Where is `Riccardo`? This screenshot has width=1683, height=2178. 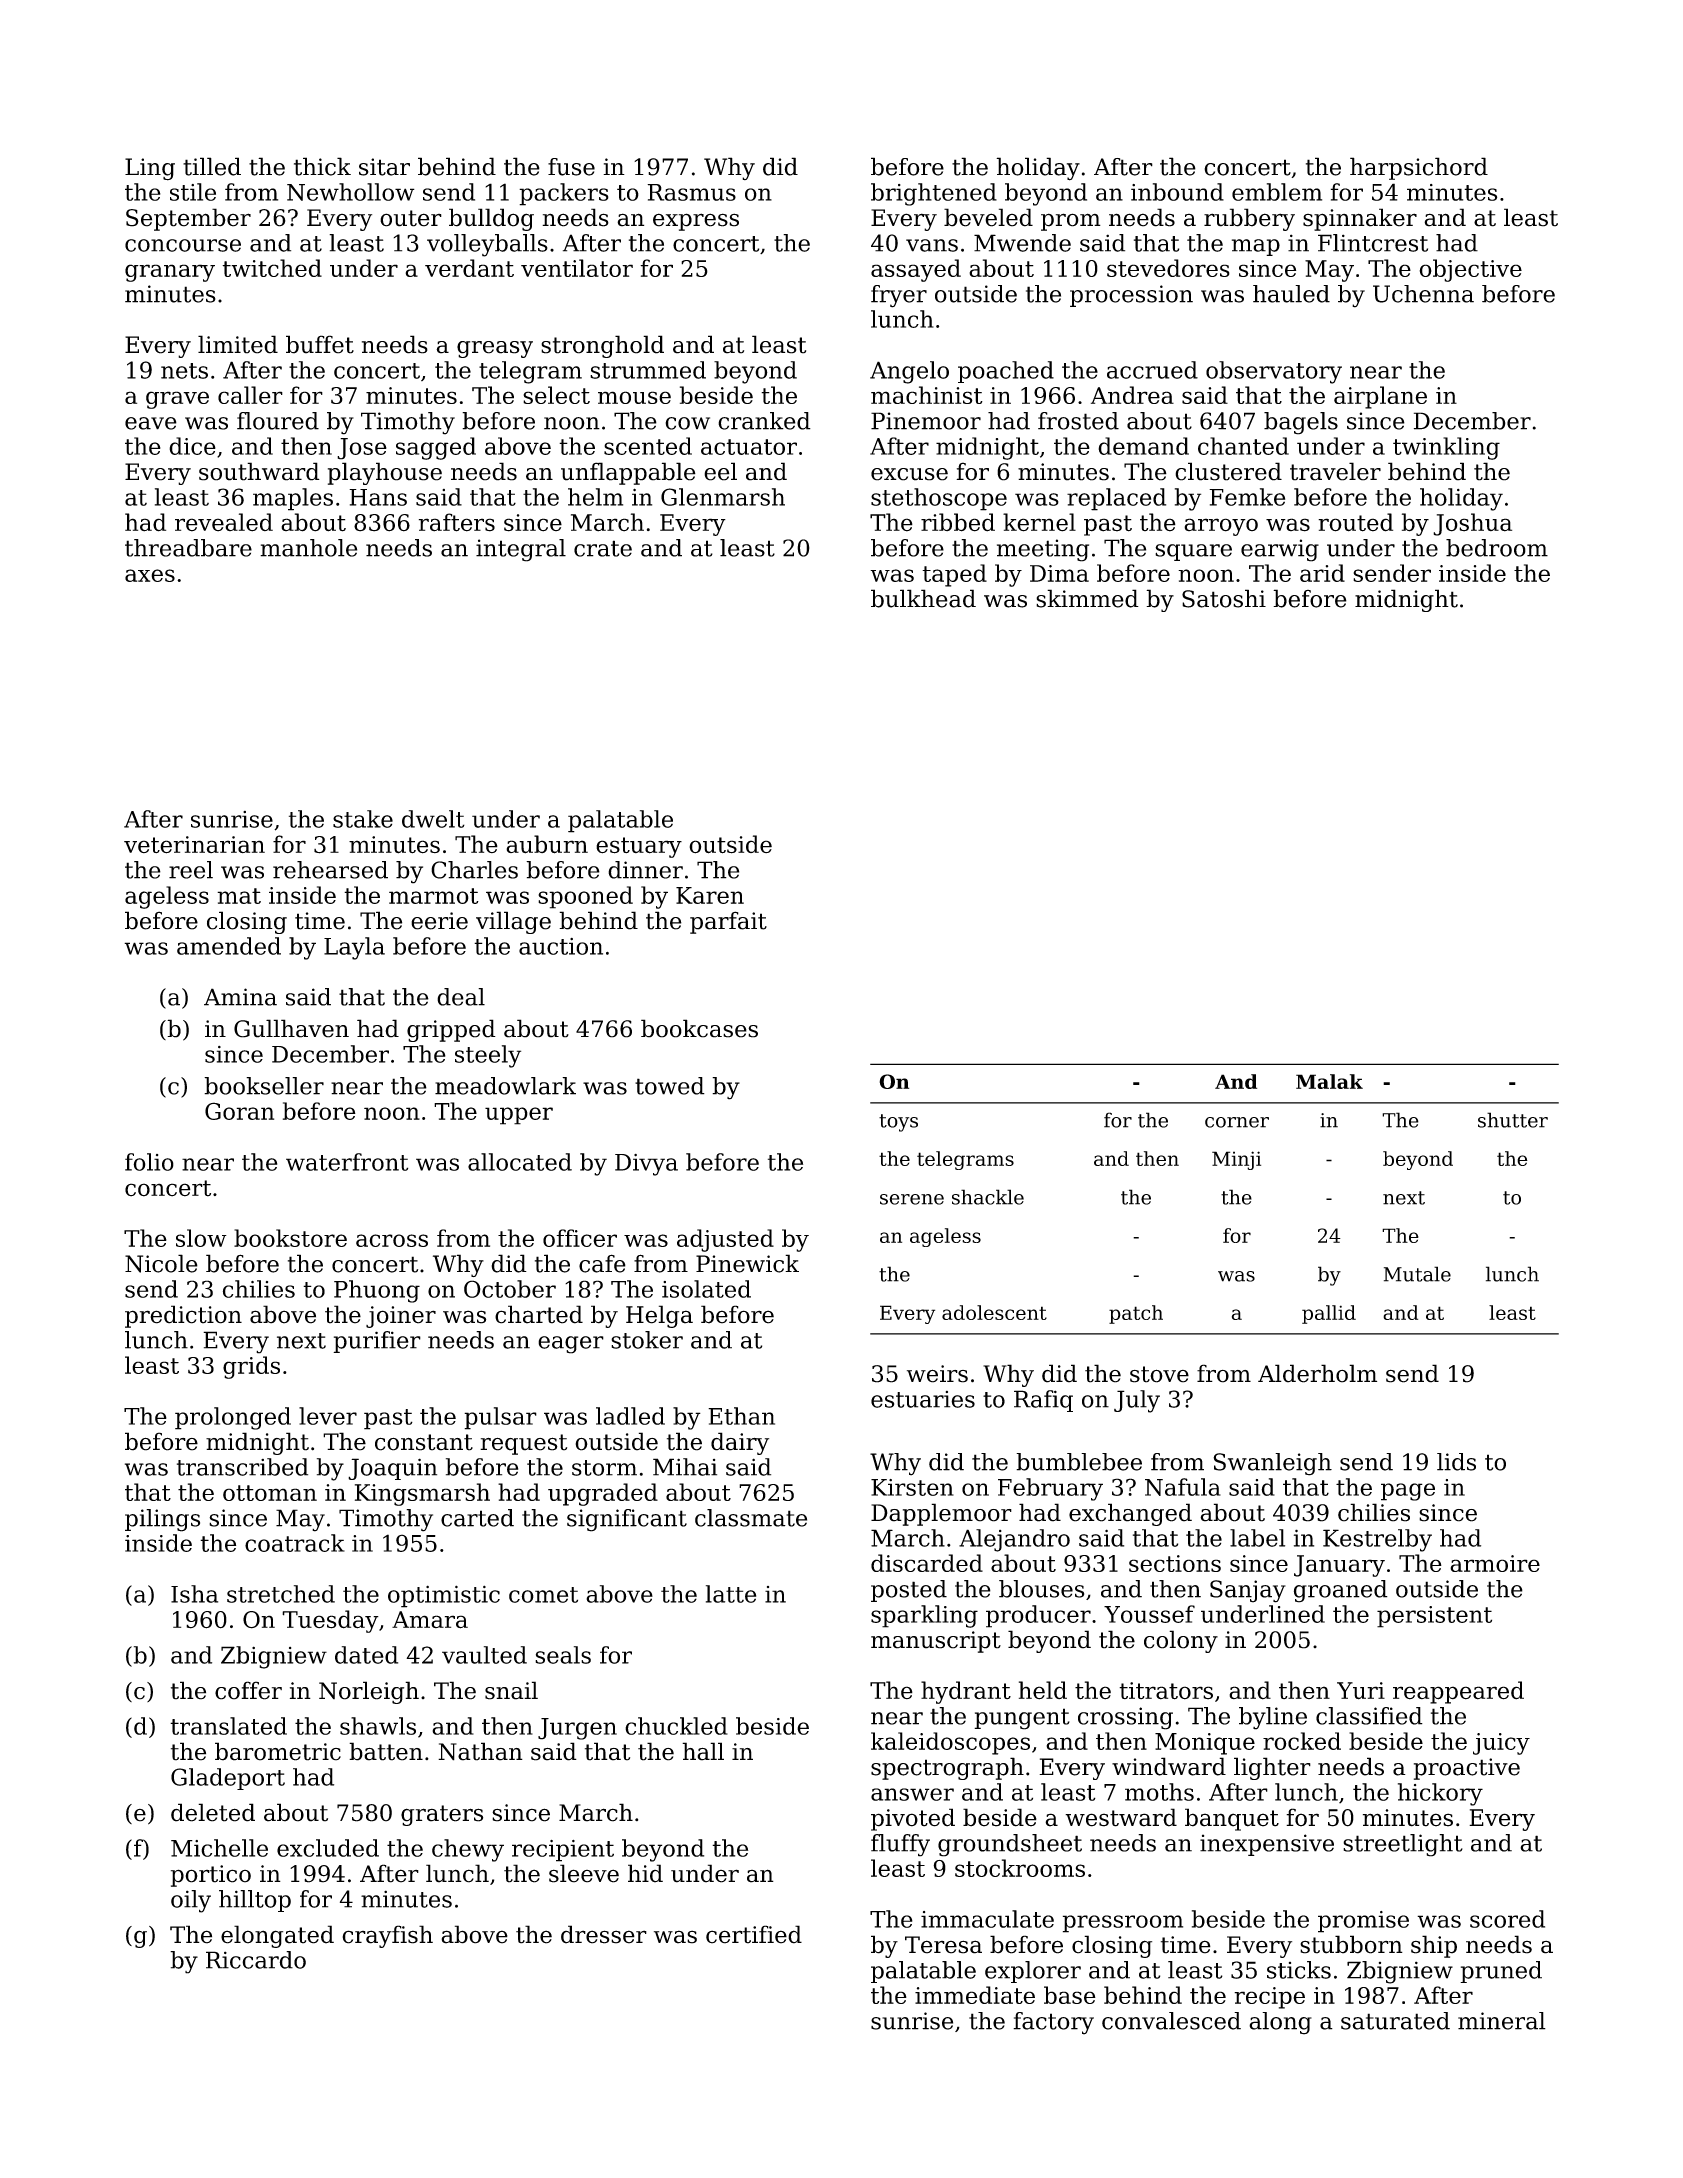 Riccardo is located at coordinates (256, 1960).
